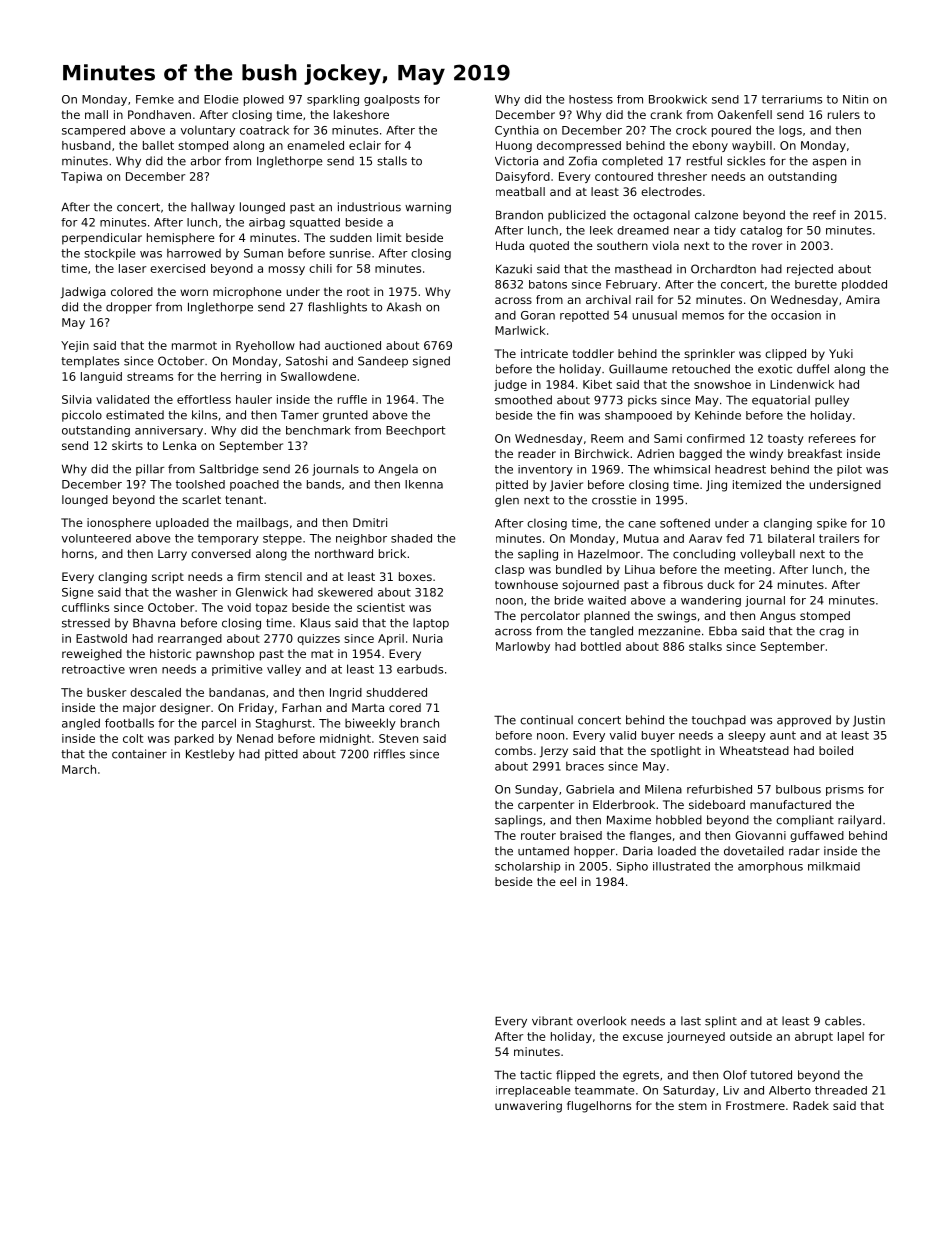 The width and height of the document is (952, 1233). What do you see at coordinates (682, 469) in the document?
I see `whimsical` at bounding box center [682, 469].
